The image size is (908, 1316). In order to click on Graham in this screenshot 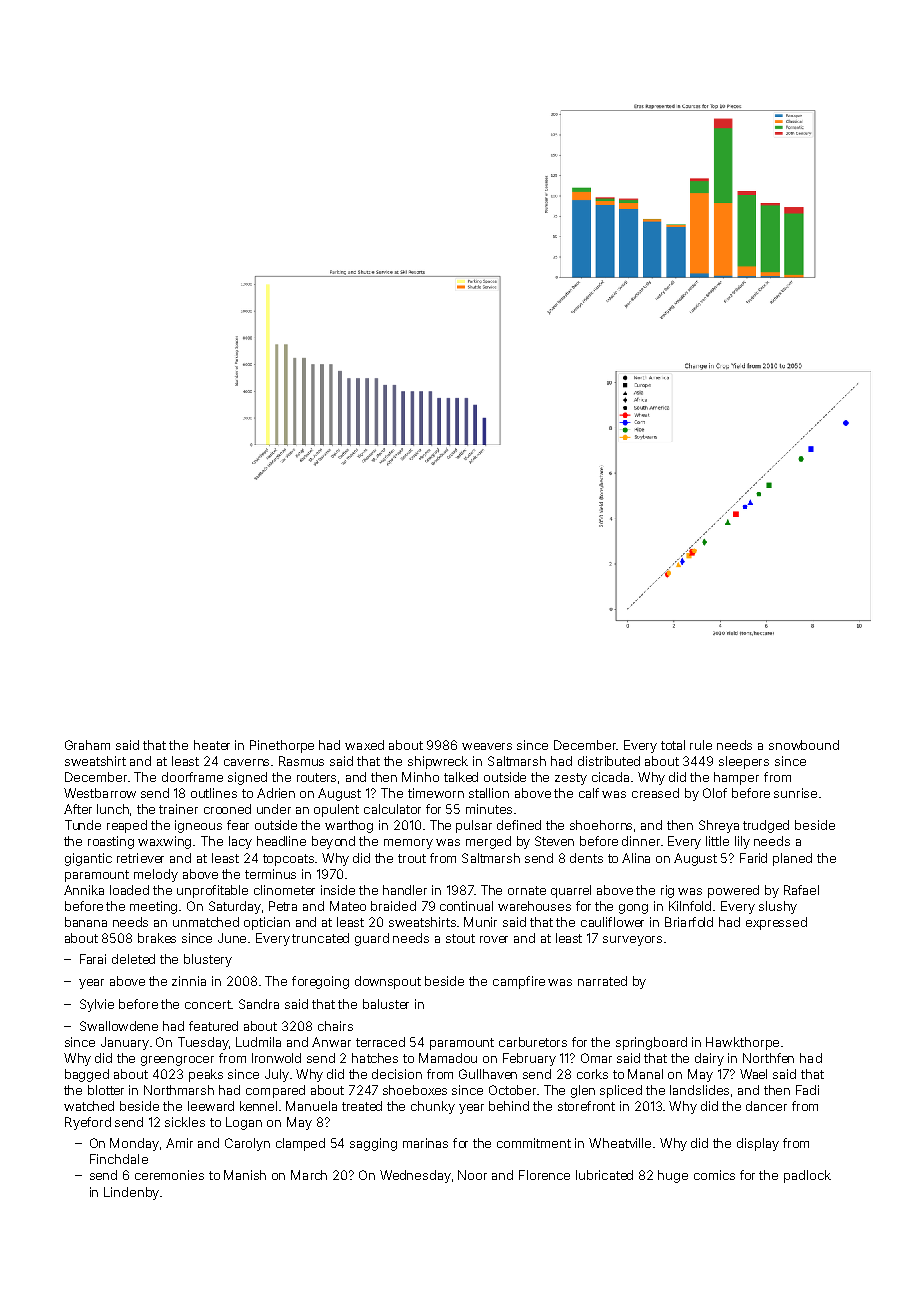, I will do `click(87, 745)`.
